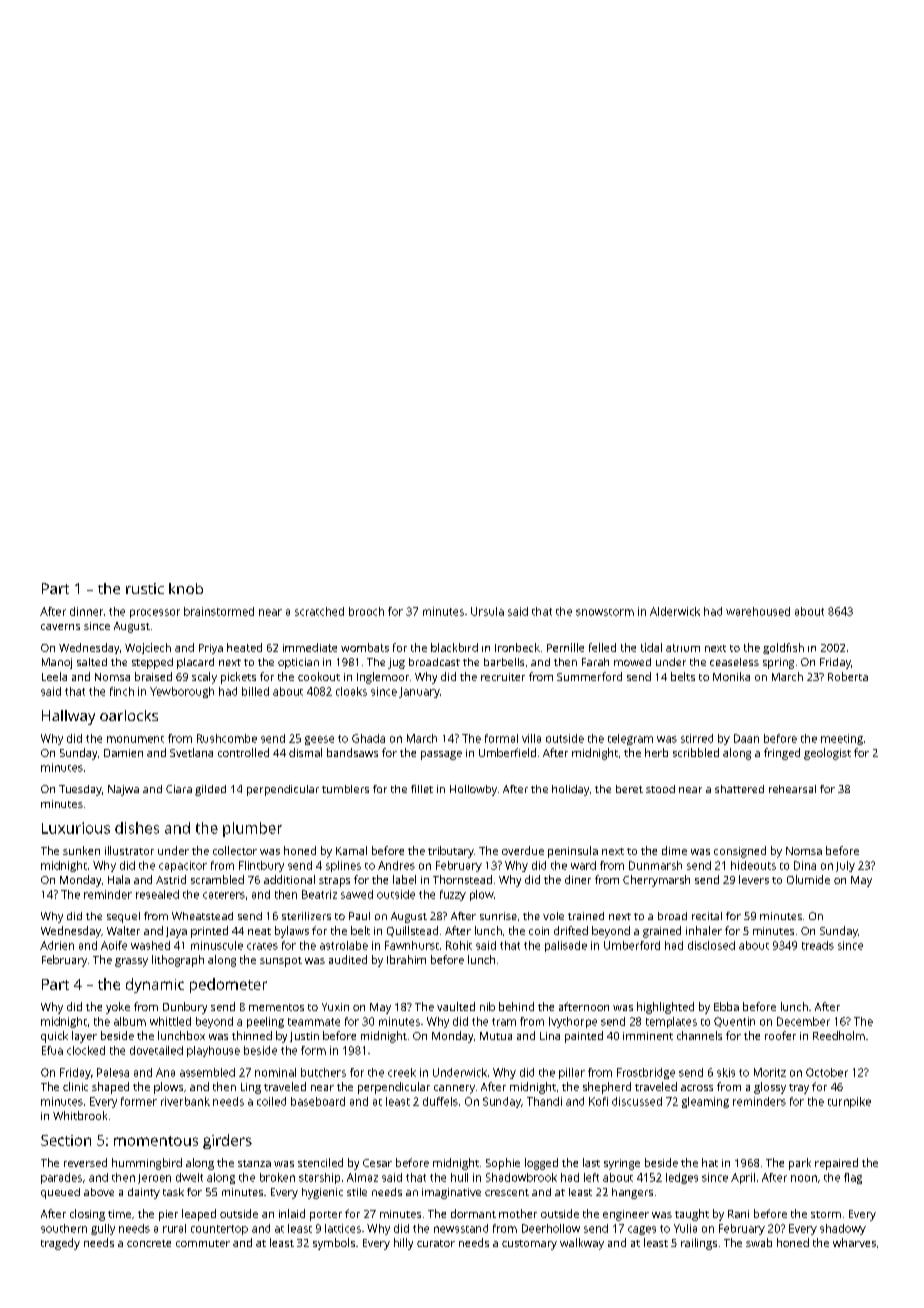 This screenshot has height=1308, width=924. I want to click on Hala, so click(119, 879).
